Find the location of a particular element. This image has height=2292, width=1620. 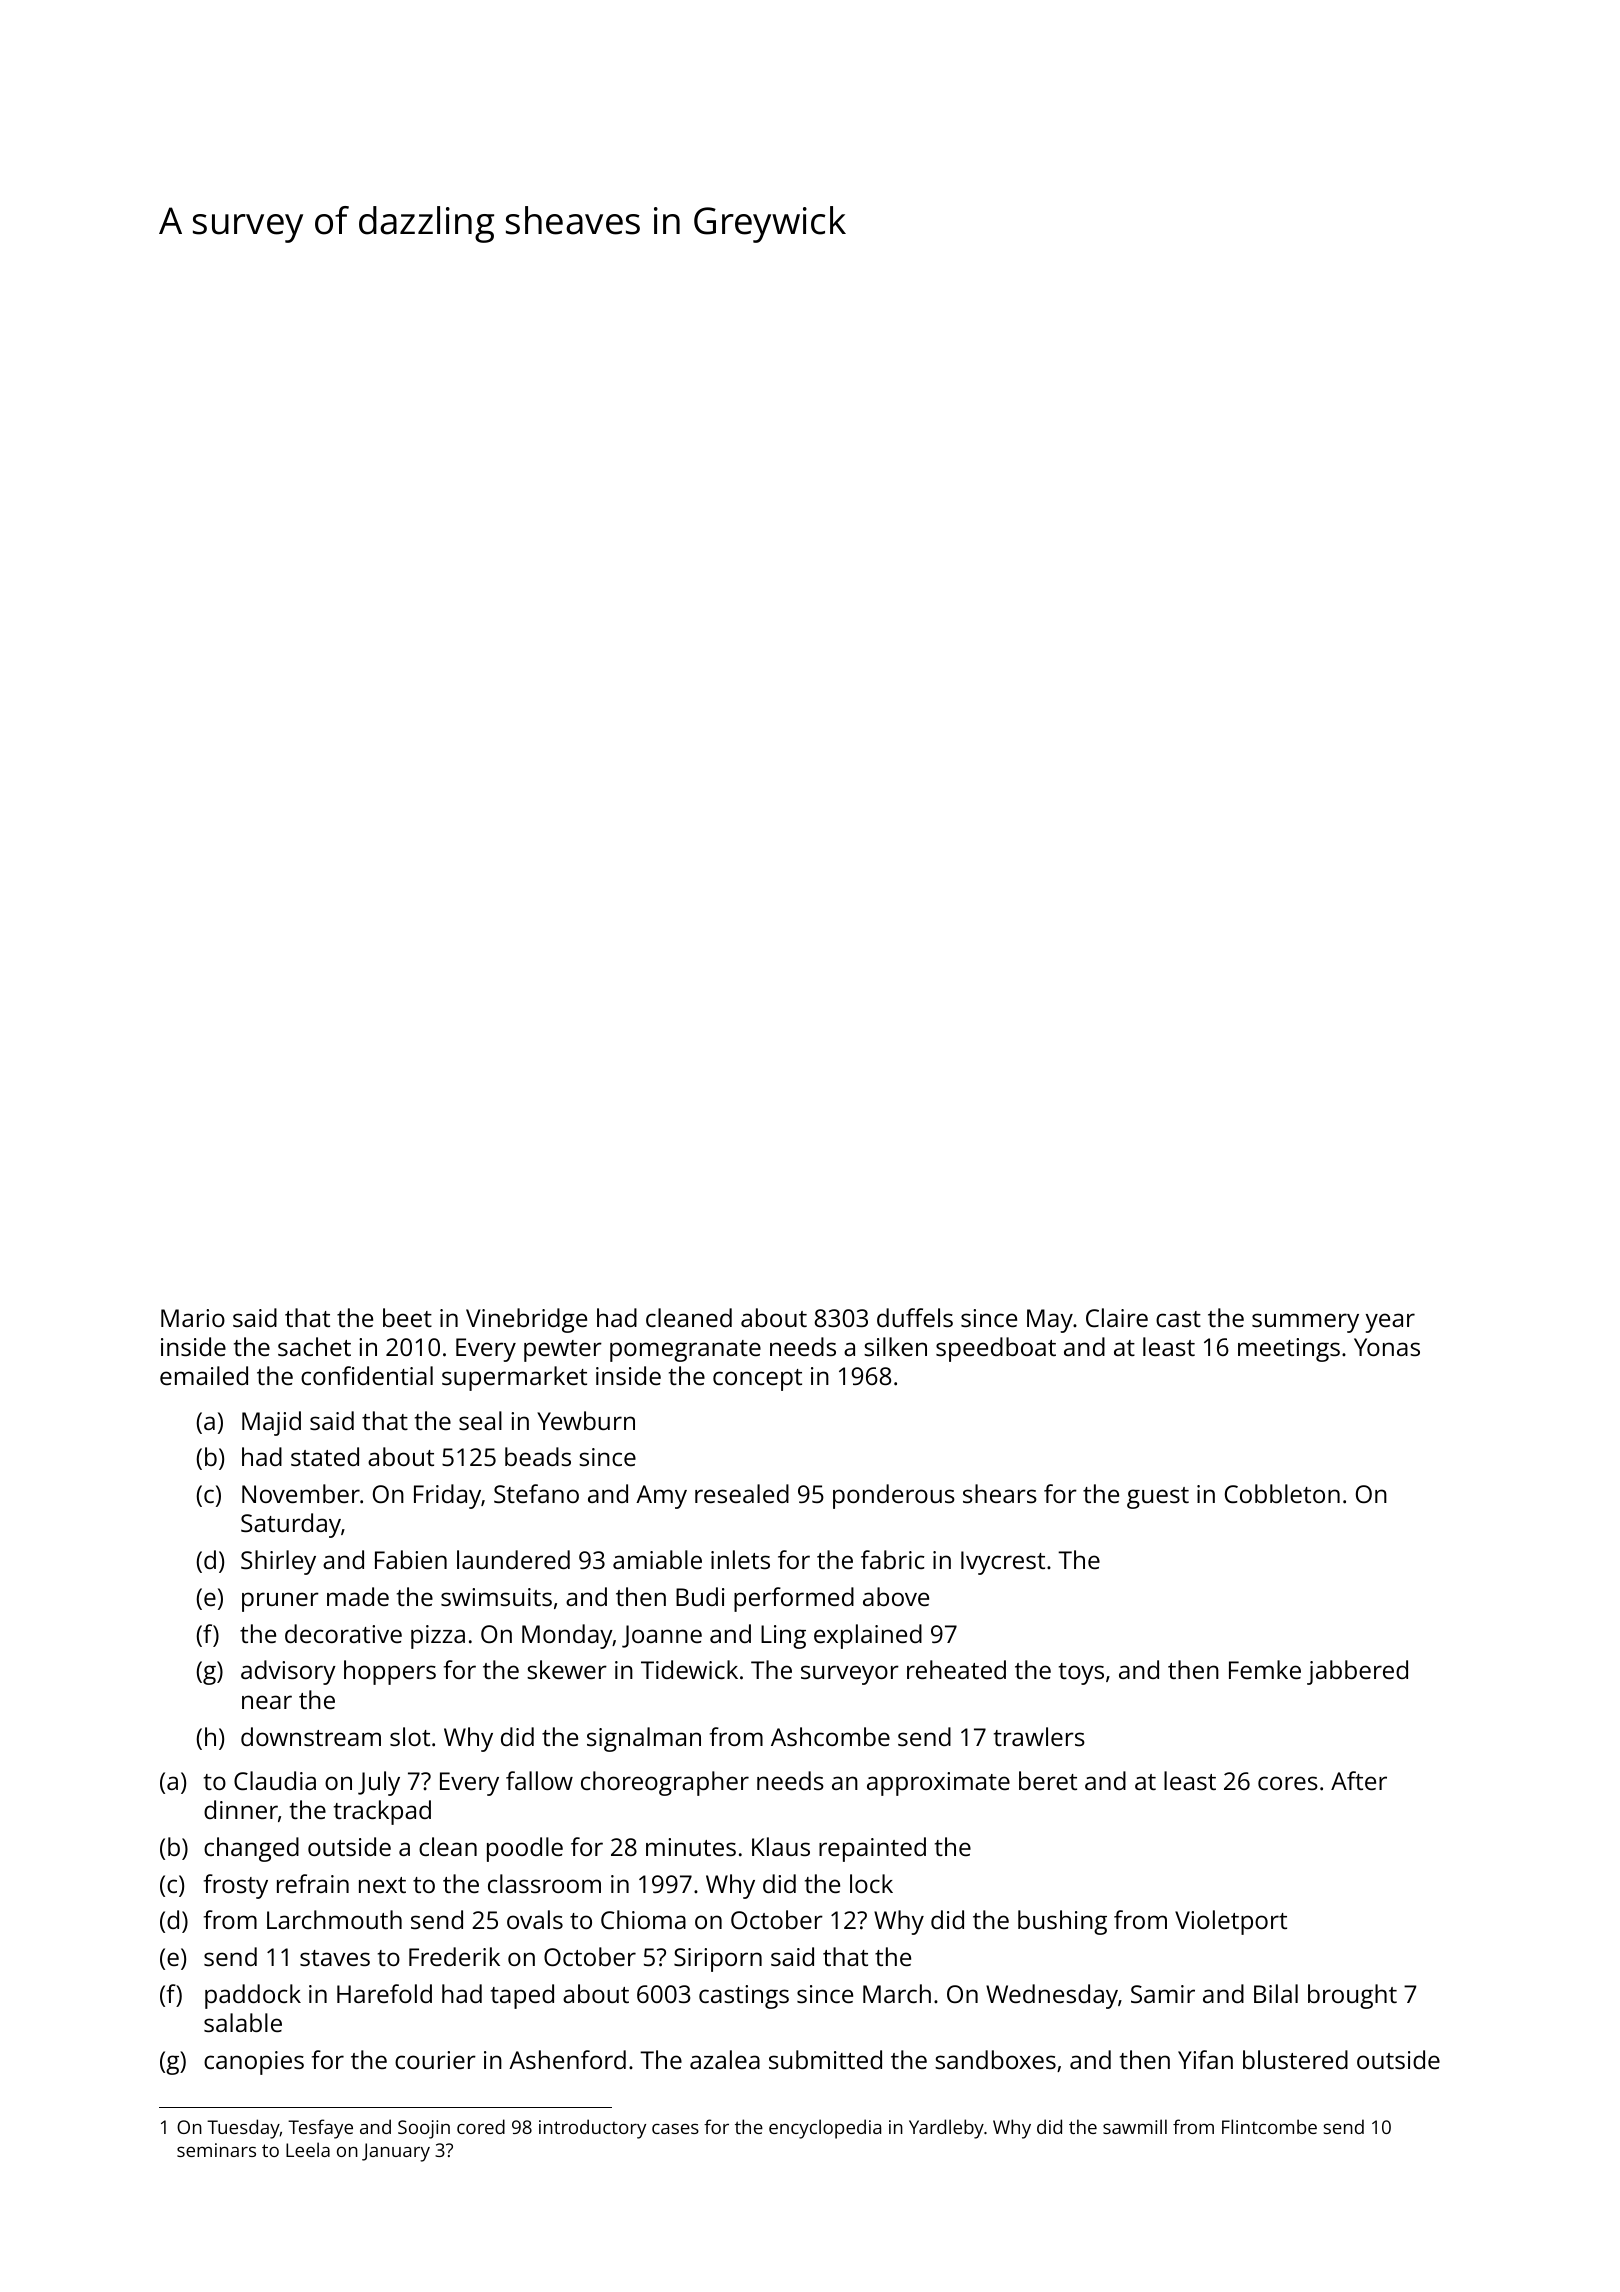

Harefold is located at coordinates (384, 1993).
